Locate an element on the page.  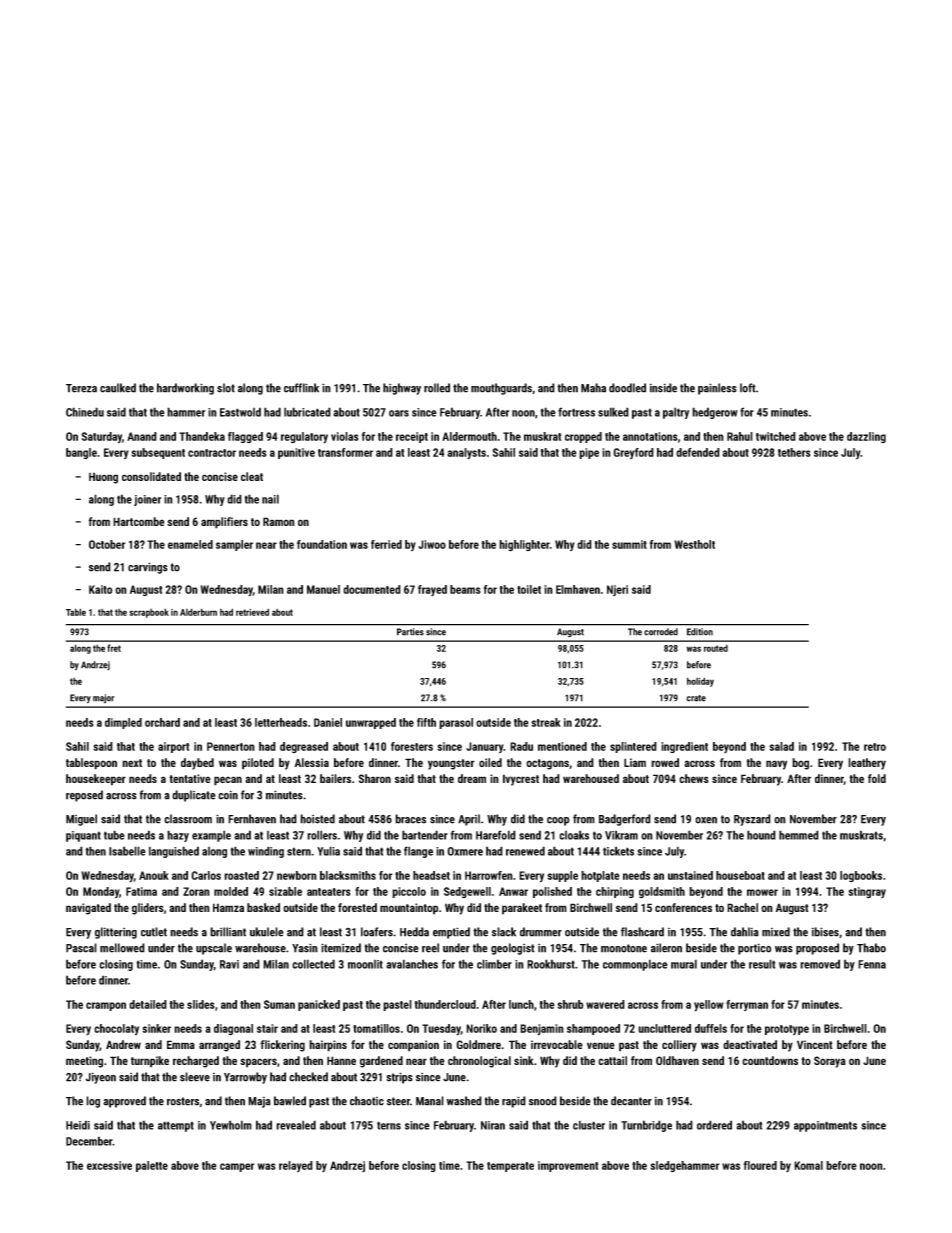
punitive is located at coordinates (296, 453).
